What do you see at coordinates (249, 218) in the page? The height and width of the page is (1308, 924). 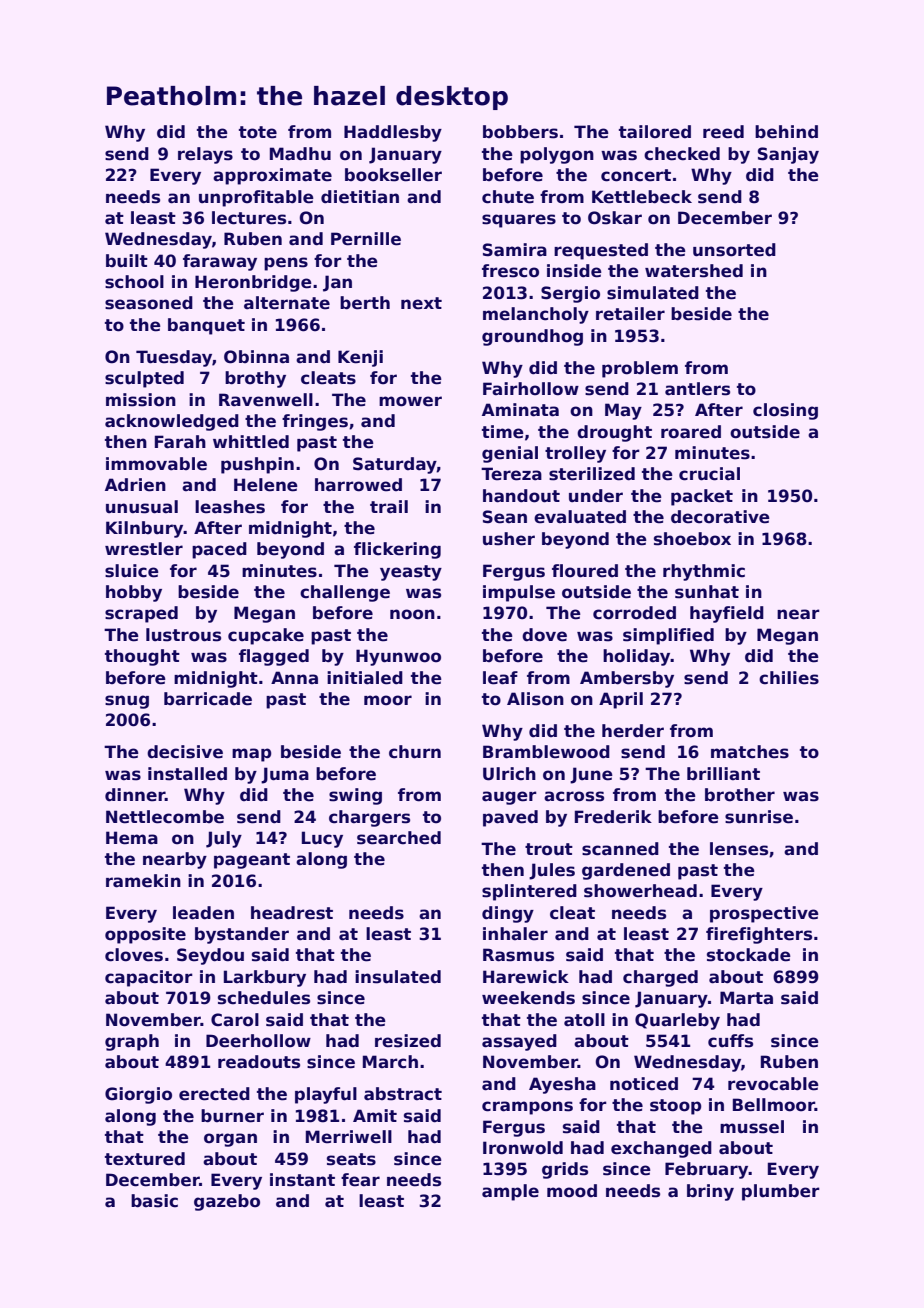 I see `lectures` at bounding box center [249, 218].
